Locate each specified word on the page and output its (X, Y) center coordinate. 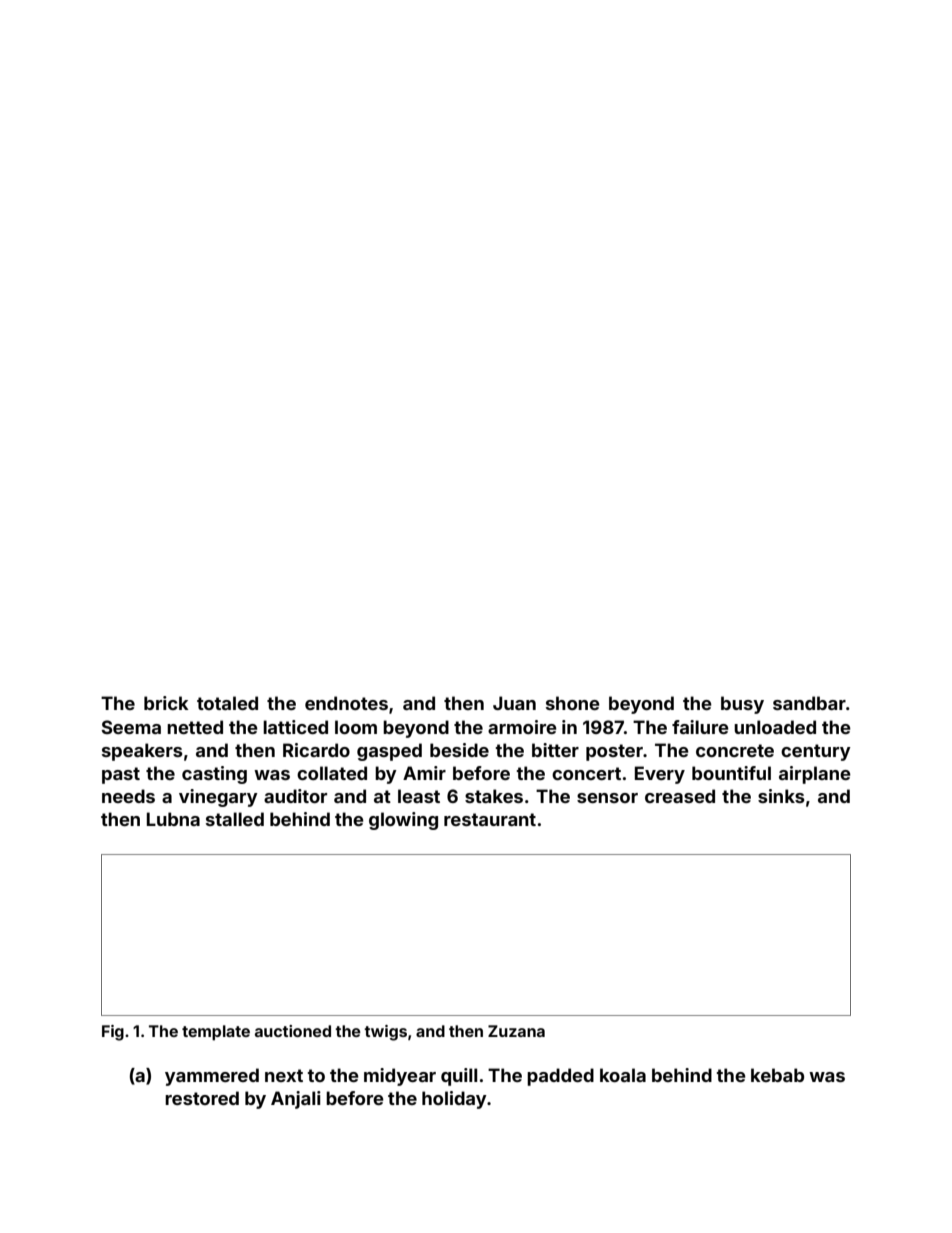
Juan (514, 703)
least (419, 796)
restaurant (490, 819)
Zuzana (516, 1031)
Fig (113, 1033)
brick (166, 703)
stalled (235, 819)
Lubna (173, 819)
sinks (781, 796)
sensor (607, 798)
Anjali (296, 1100)
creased (680, 796)
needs (128, 796)
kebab (777, 1075)
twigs (385, 1033)
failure (700, 727)
